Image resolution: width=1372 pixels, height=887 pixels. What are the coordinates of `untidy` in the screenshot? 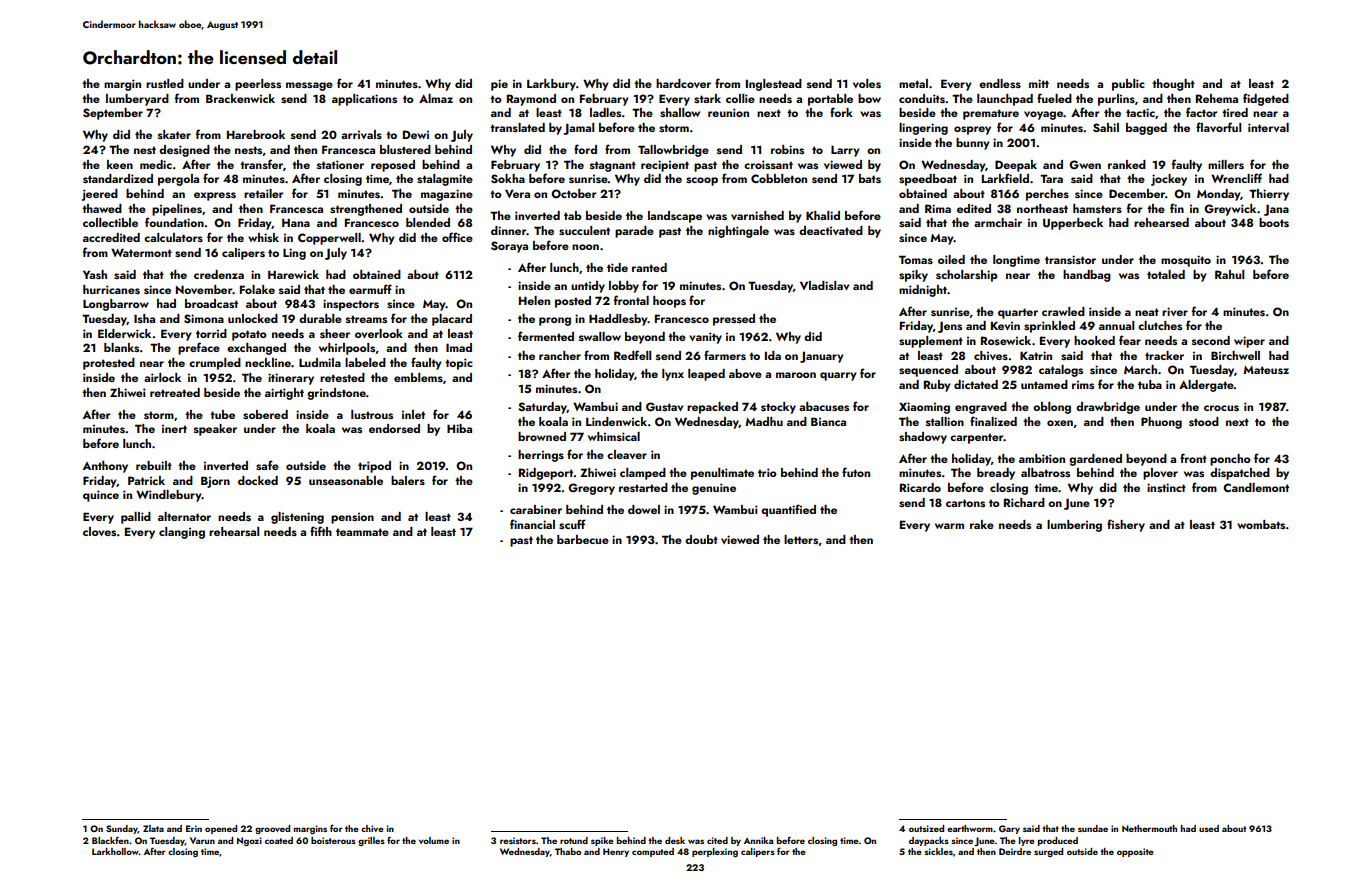 It's located at (588, 287).
